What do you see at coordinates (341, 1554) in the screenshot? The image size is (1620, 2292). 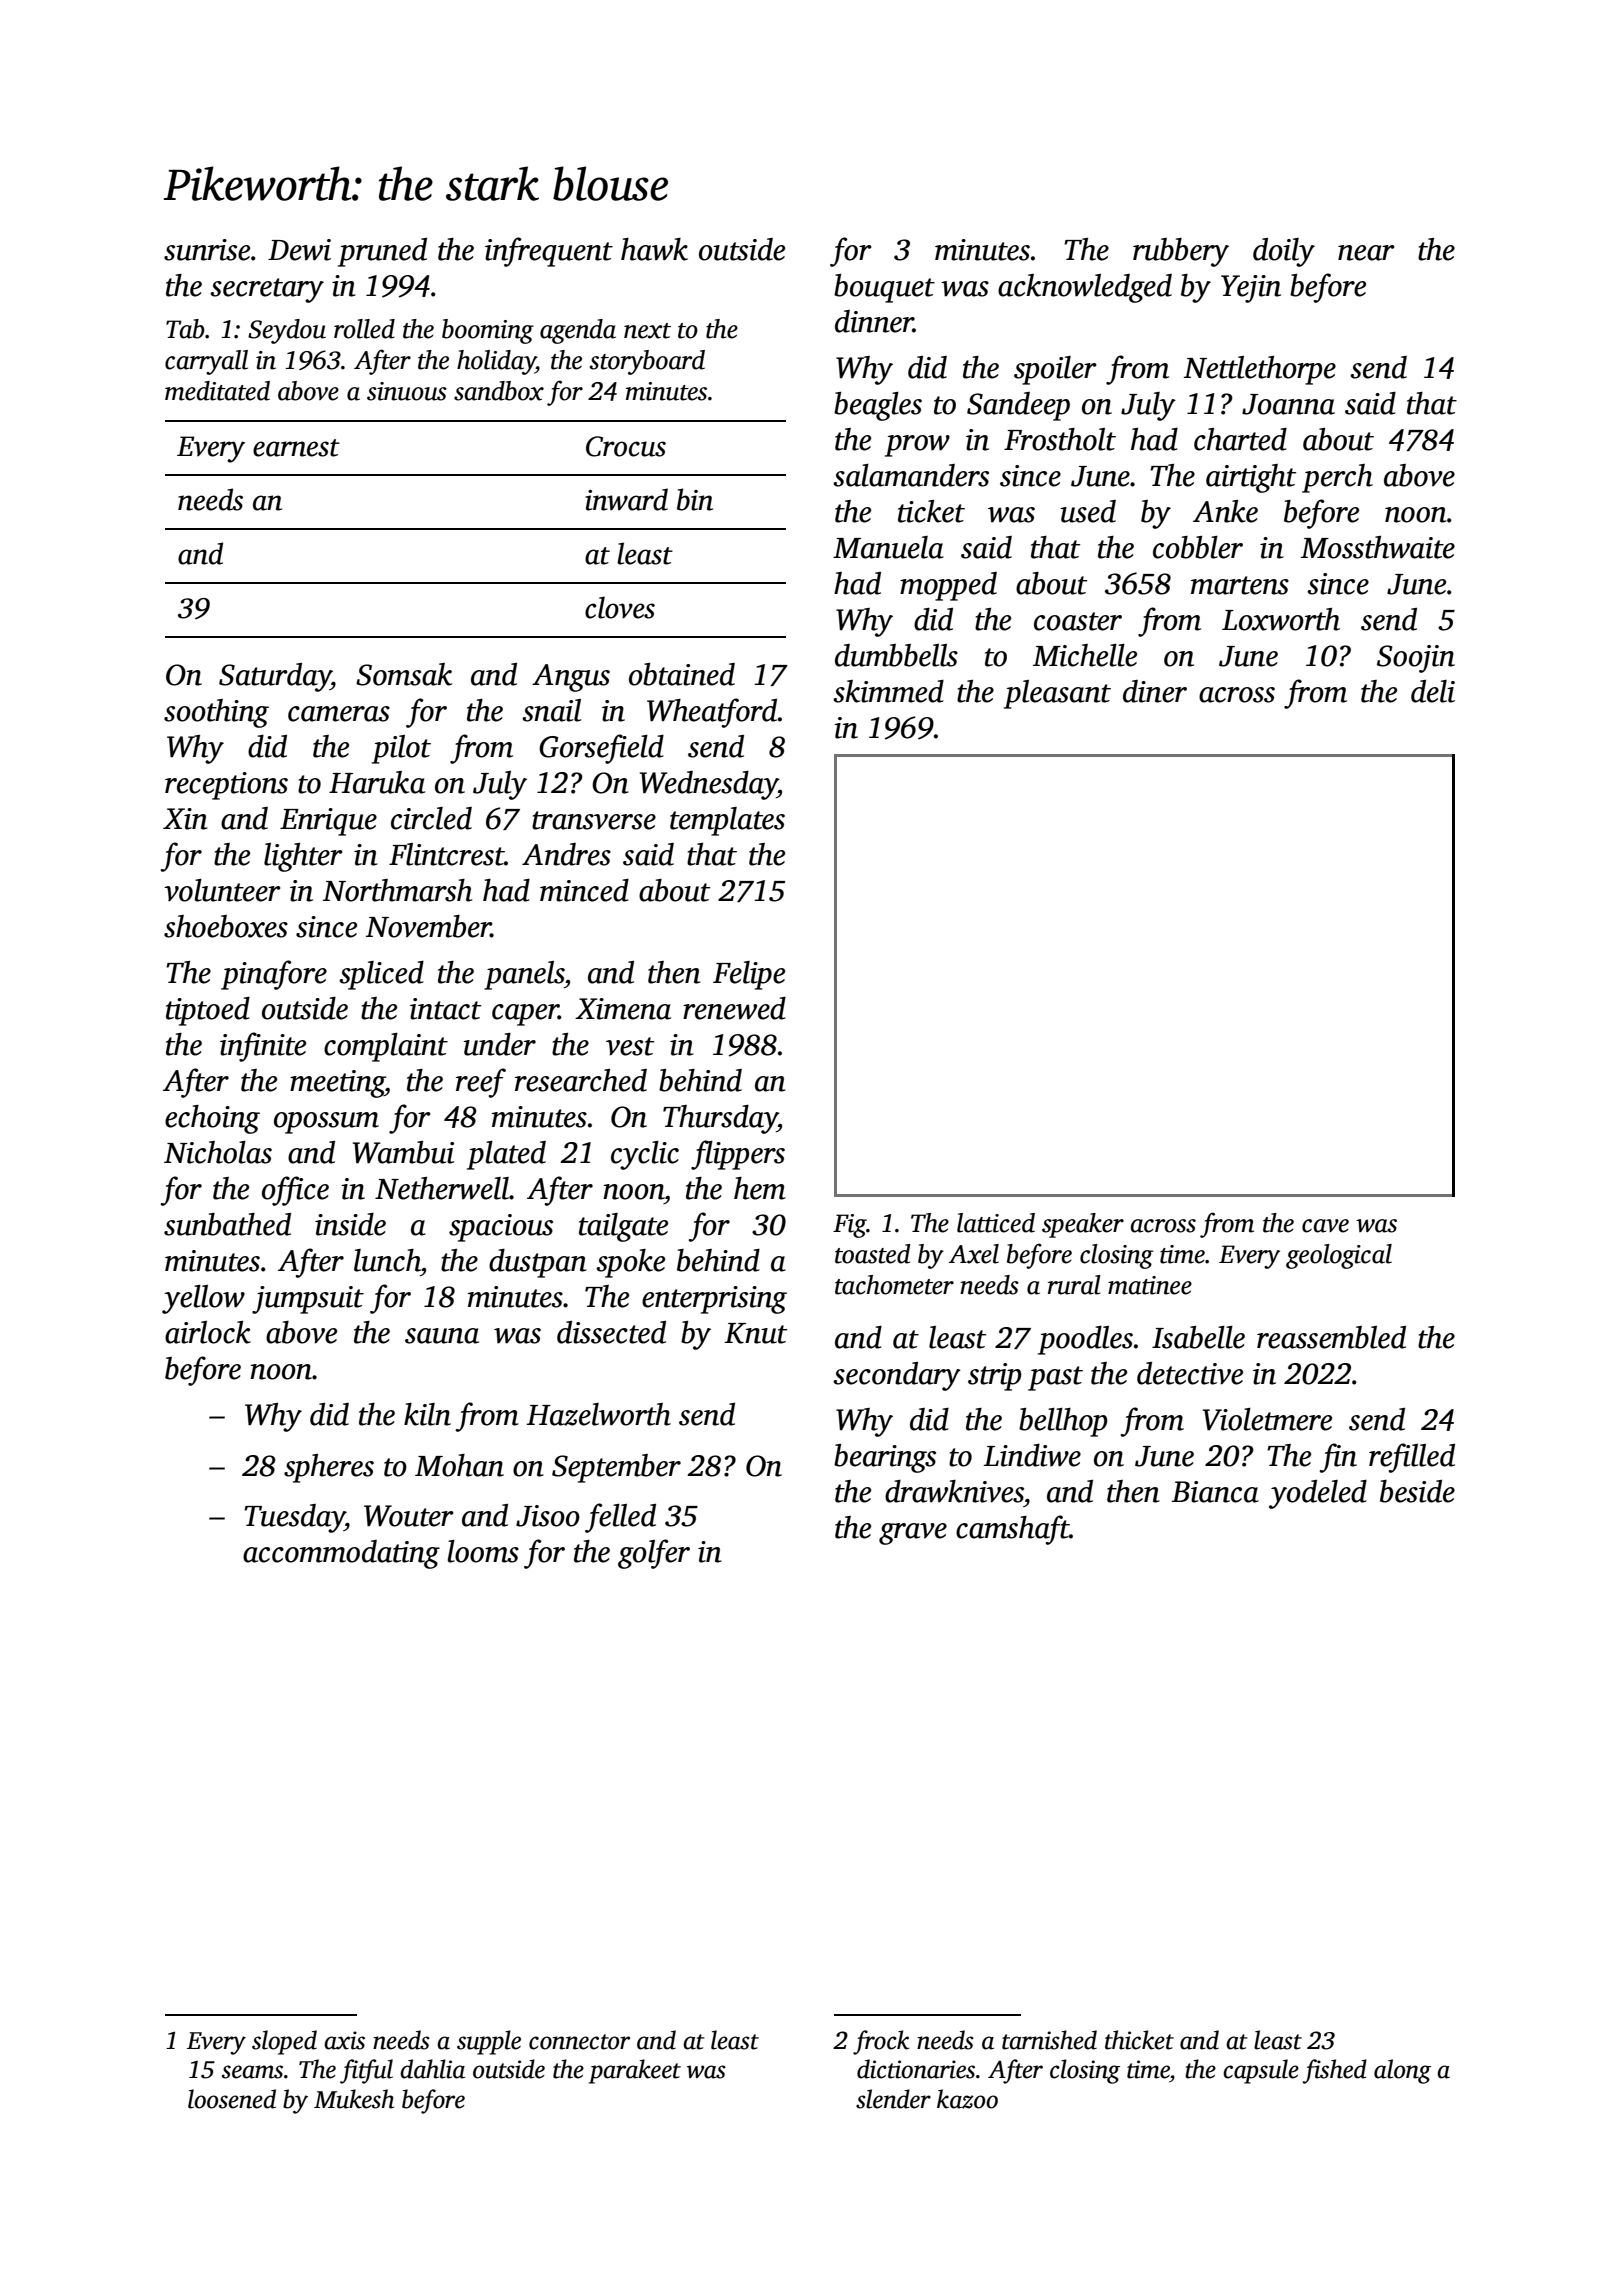 I see `accommodating` at bounding box center [341, 1554].
